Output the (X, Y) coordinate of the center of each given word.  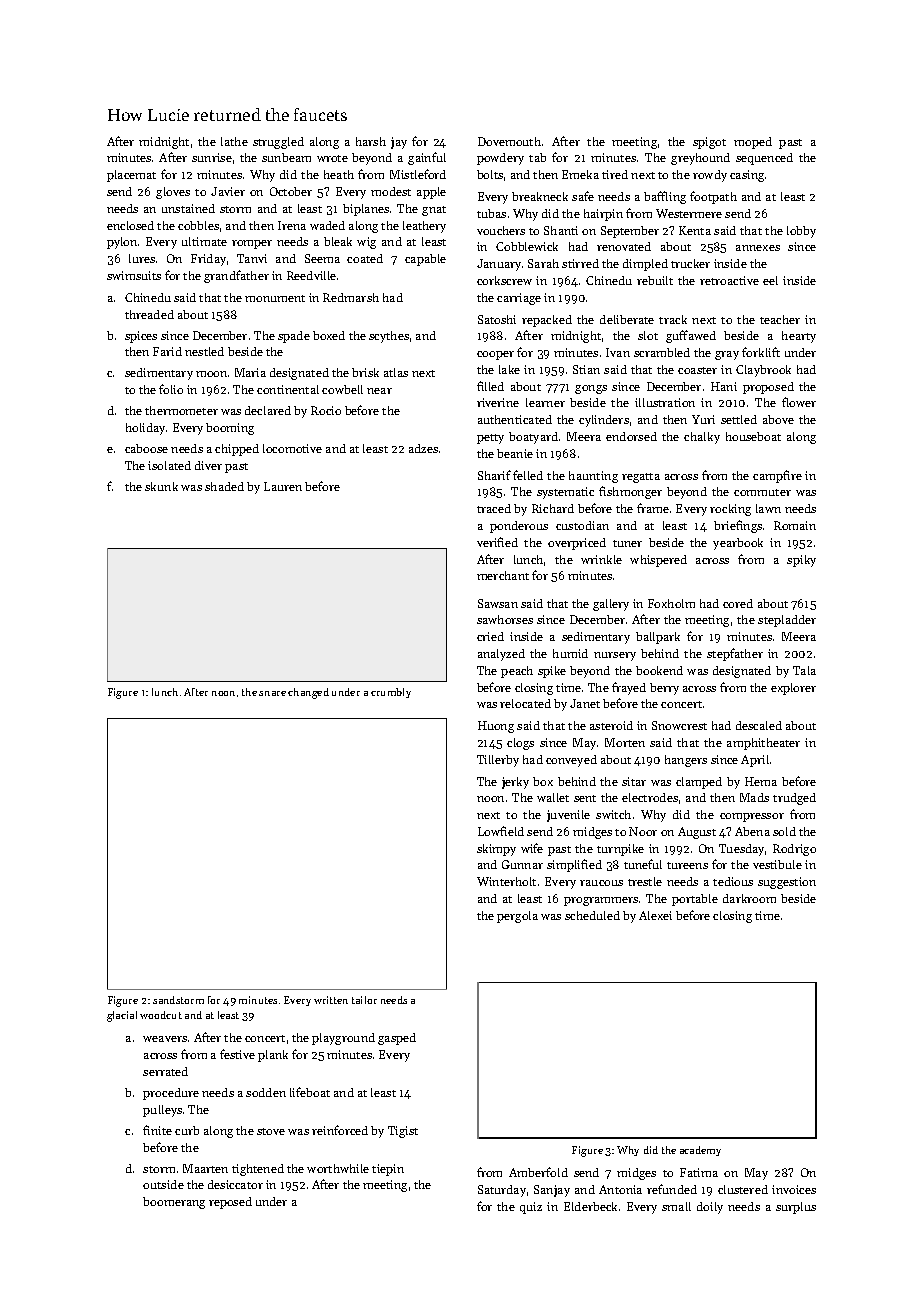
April (755, 761)
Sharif (494, 475)
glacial (122, 1016)
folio (171, 389)
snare (272, 693)
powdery (500, 159)
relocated (525, 703)
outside (163, 1184)
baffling (665, 197)
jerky (515, 783)
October (291, 191)
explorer (793, 689)
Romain (795, 525)
